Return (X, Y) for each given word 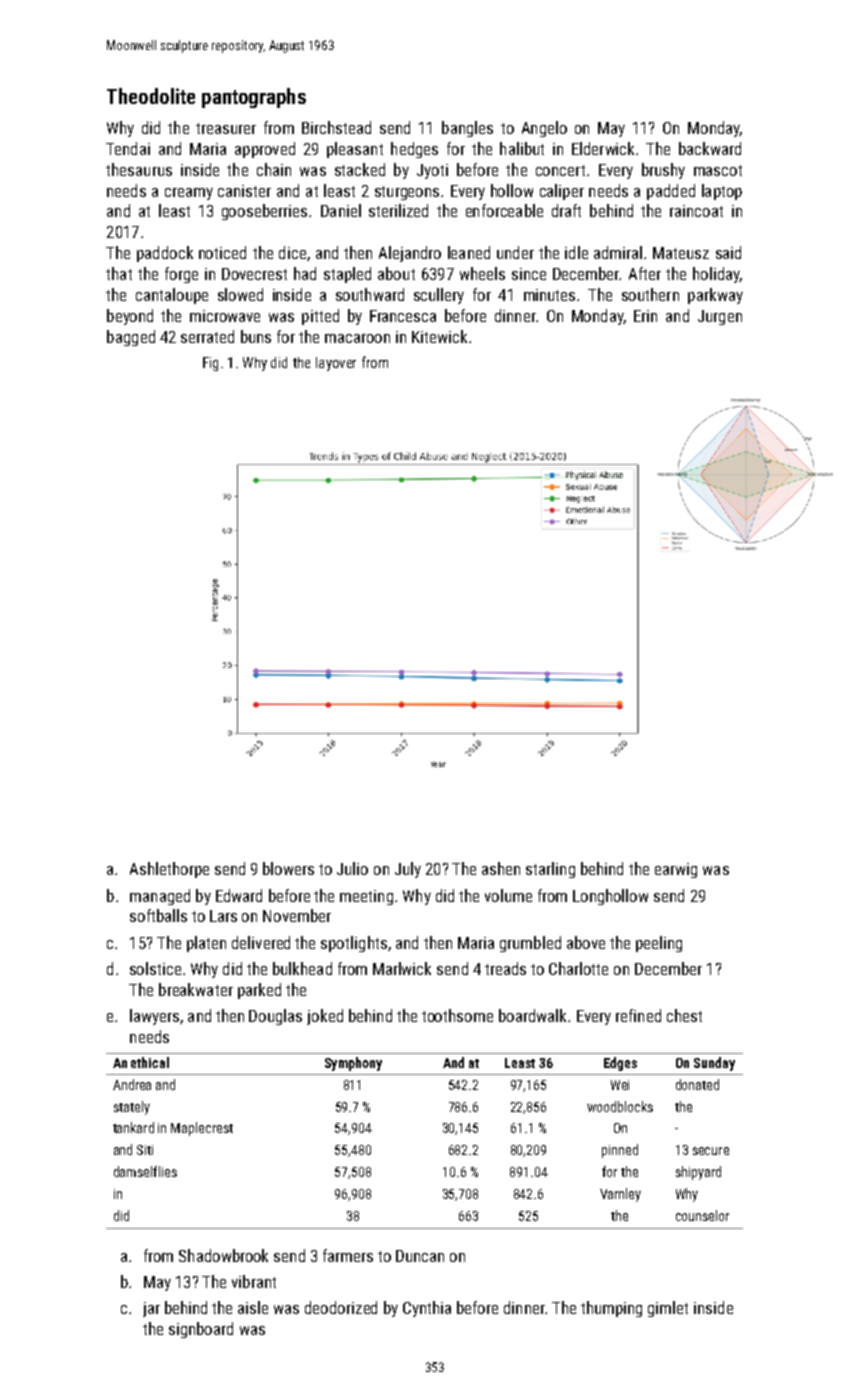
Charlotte (578, 968)
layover (336, 364)
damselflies (145, 1171)
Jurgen (720, 317)
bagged (131, 338)
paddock (165, 254)
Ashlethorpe (169, 870)
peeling (659, 944)
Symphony (353, 1064)
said (728, 252)
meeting (366, 897)
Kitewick (439, 336)
